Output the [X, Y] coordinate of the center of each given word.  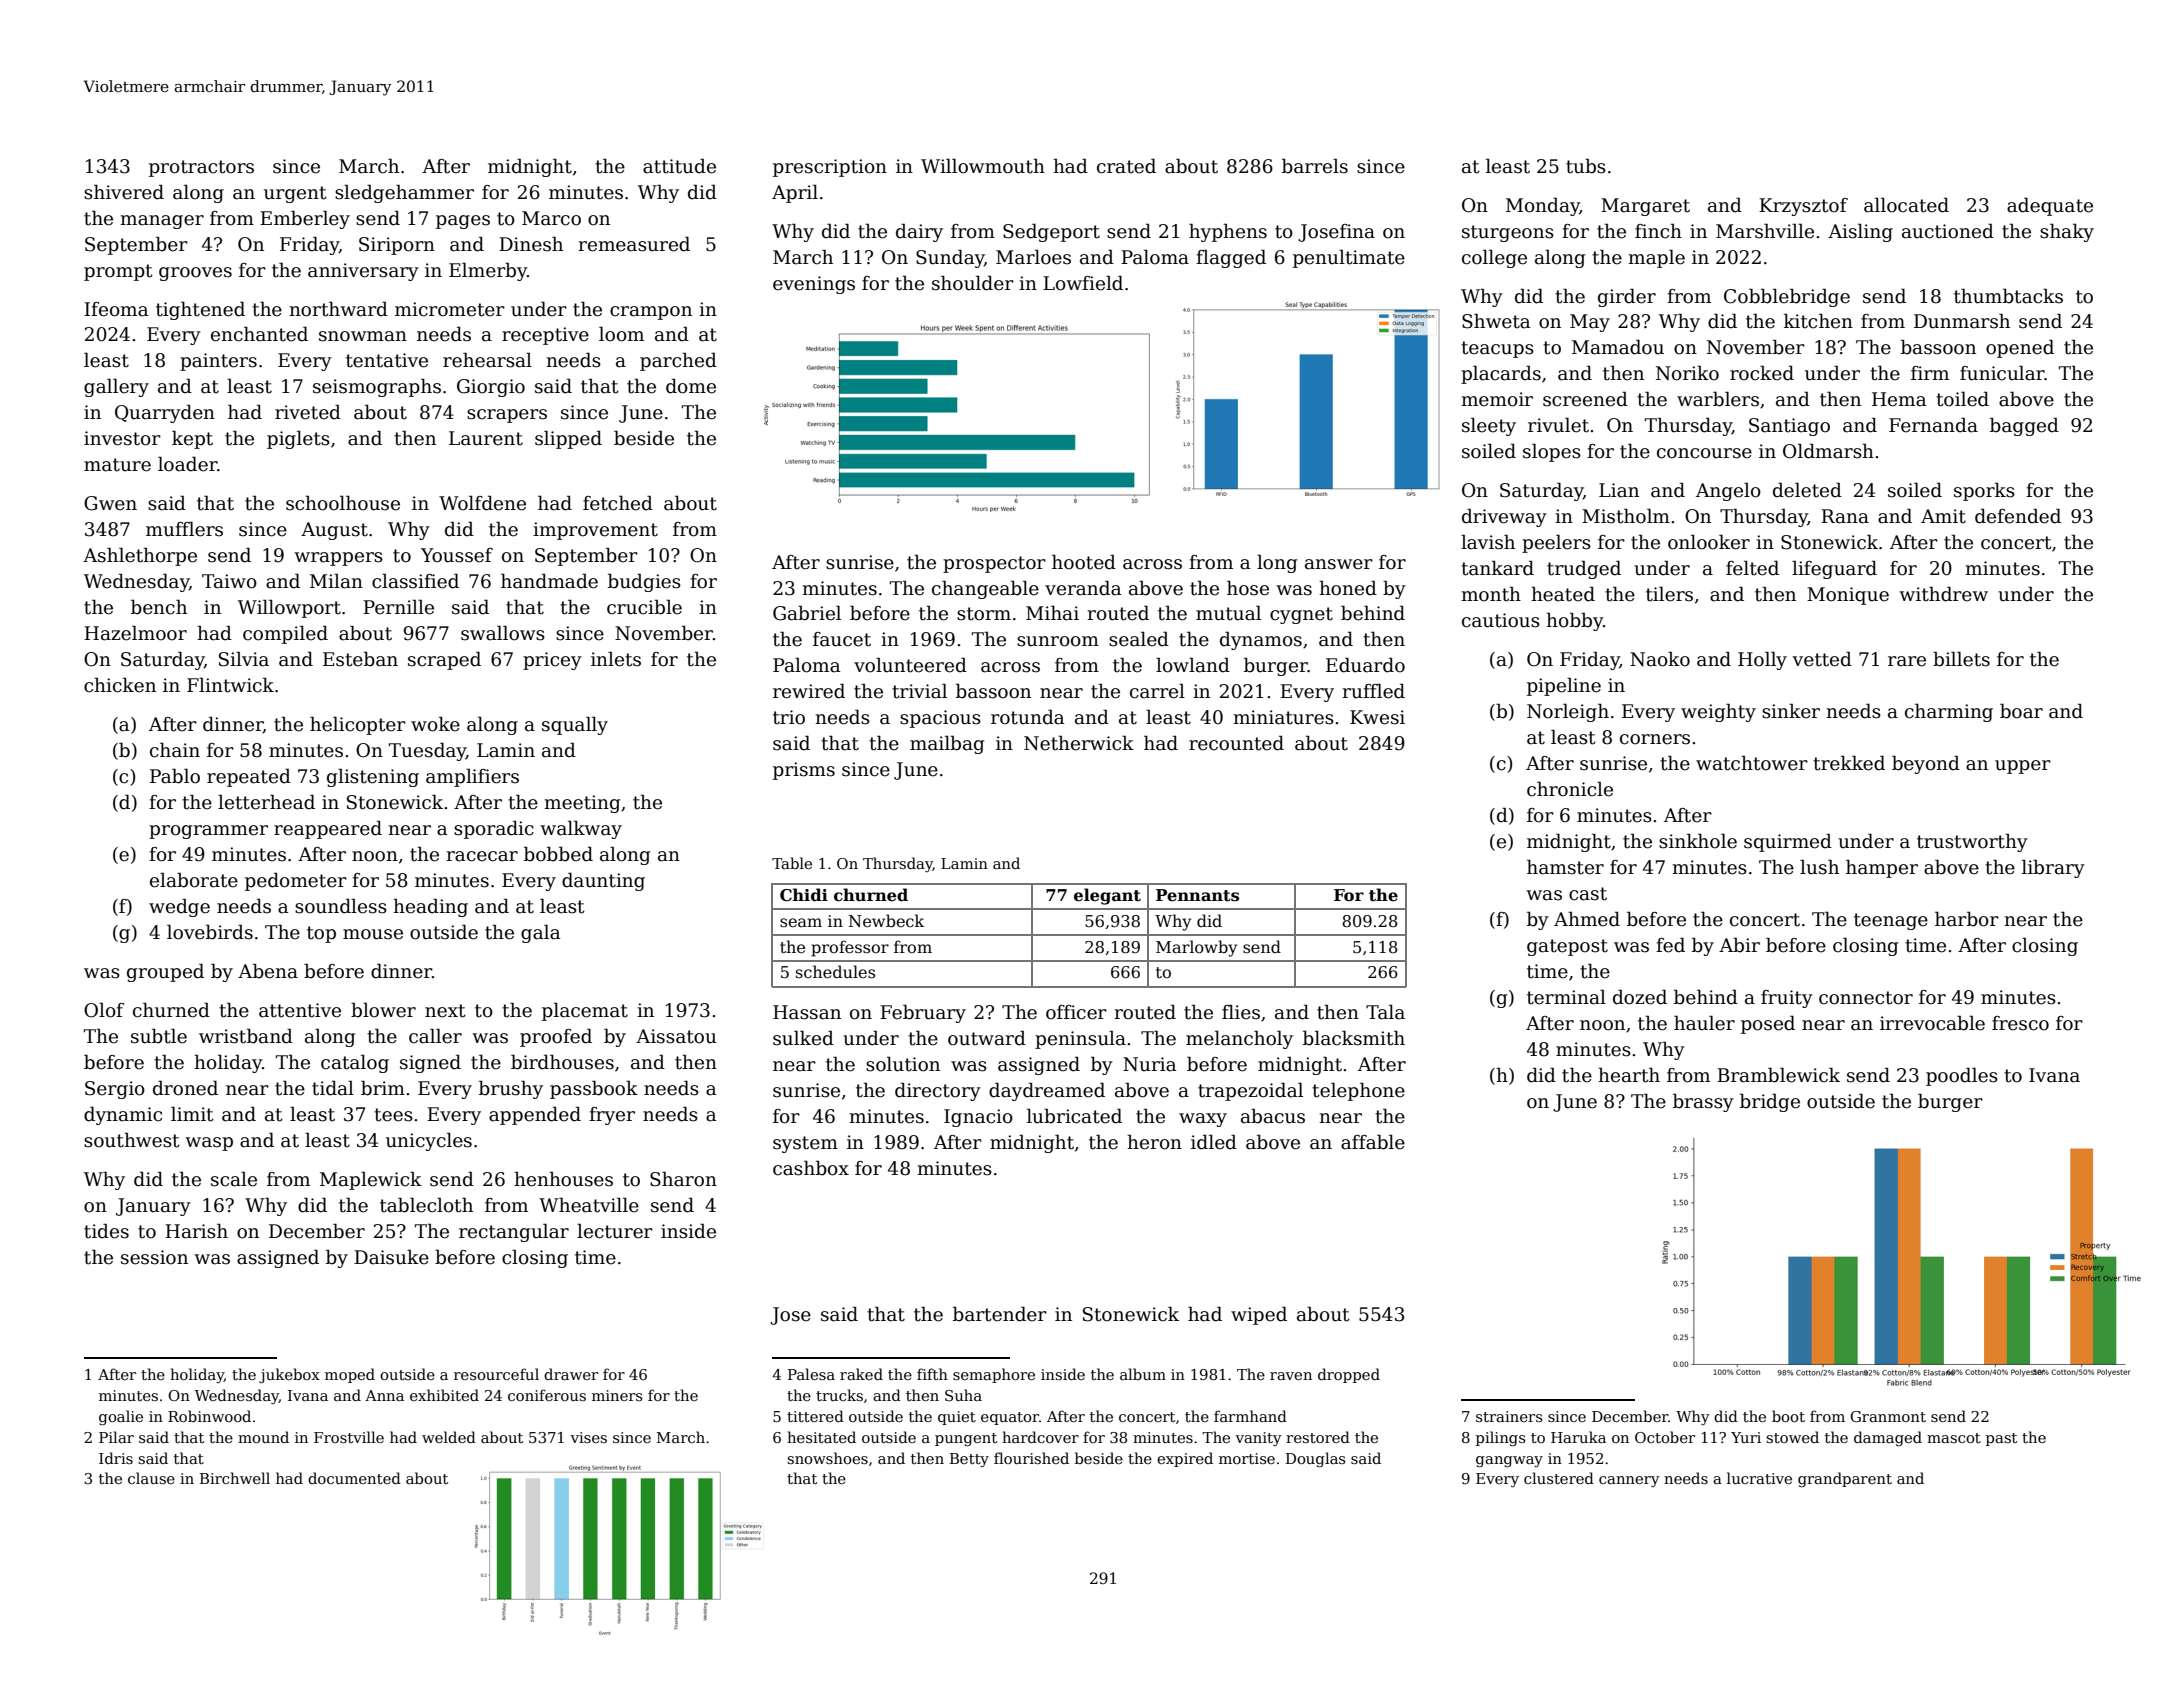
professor [850, 948]
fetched [618, 503]
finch [1658, 231]
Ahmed [1587, 919]
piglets [298, 439]
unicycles [429, 1141]
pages [463, 222]
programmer [208, 832]
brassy [1703, 1102]
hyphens [1228, 232]
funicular [2002, 373]
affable [1373, 1142]
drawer [571, 1374]
